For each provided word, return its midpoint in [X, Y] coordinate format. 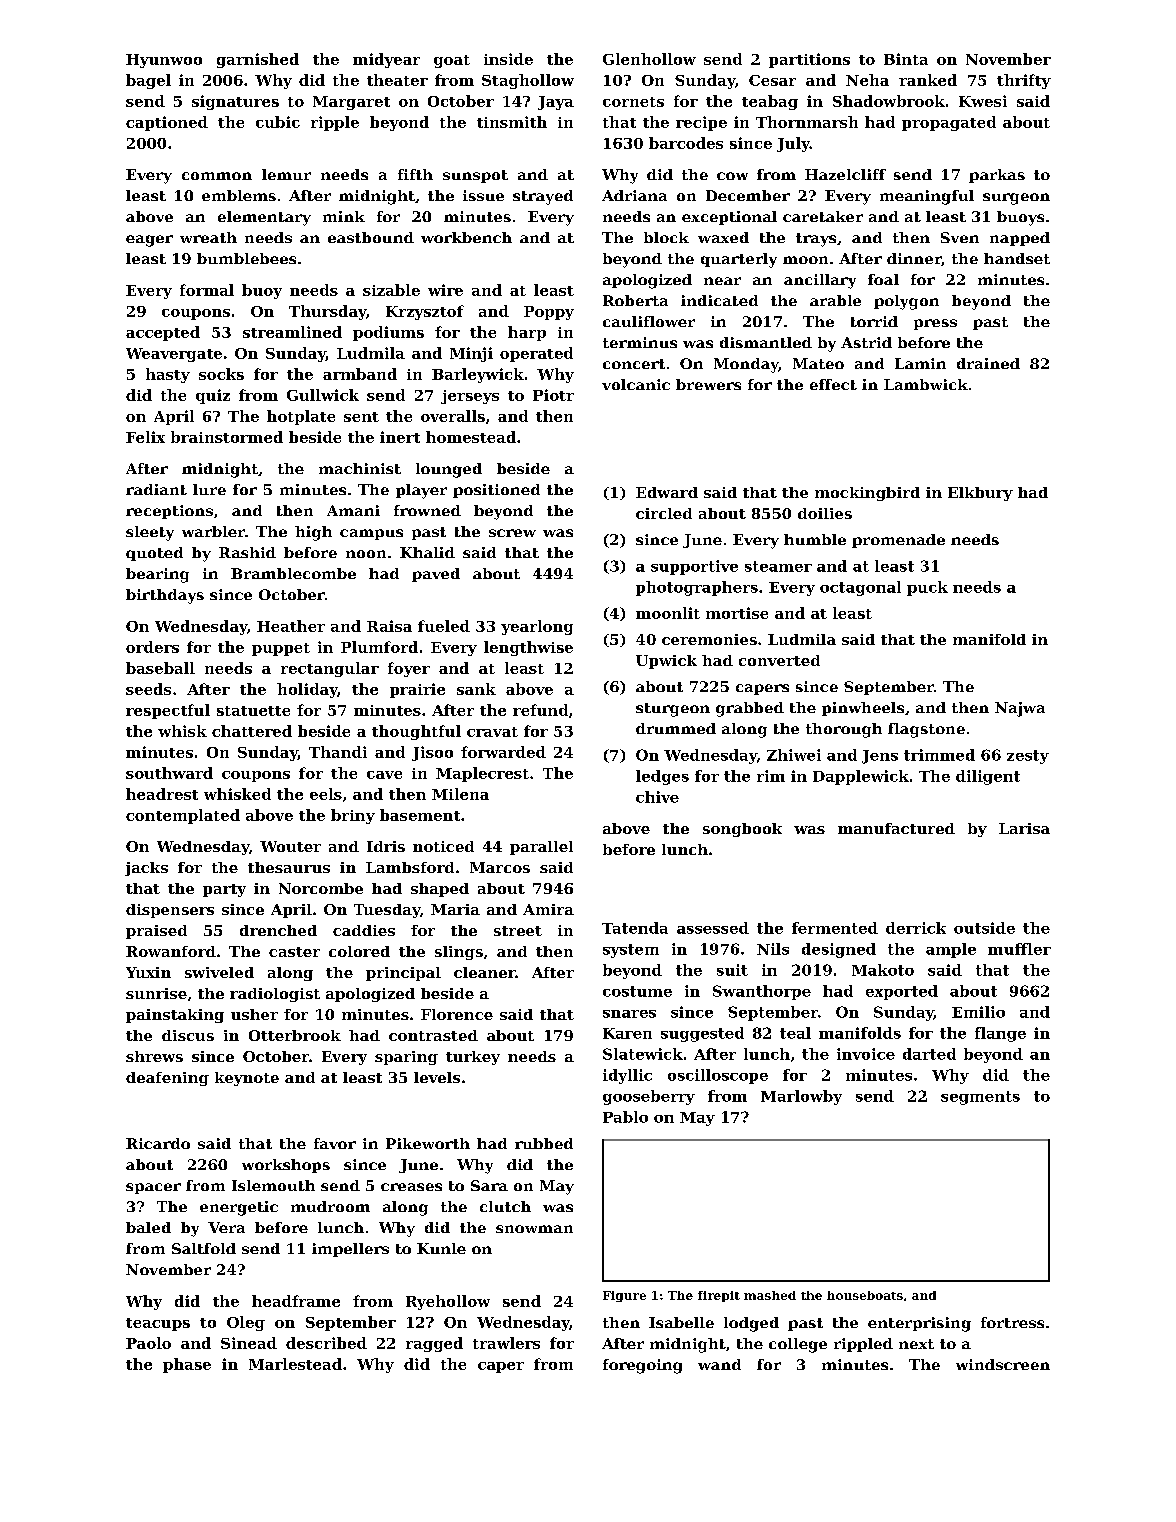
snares [629, 1014]
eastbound [371, 237]
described [326, 1343]
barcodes [686, 143]
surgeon [1016, 199]
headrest [162, 794]
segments [980, 1098]
